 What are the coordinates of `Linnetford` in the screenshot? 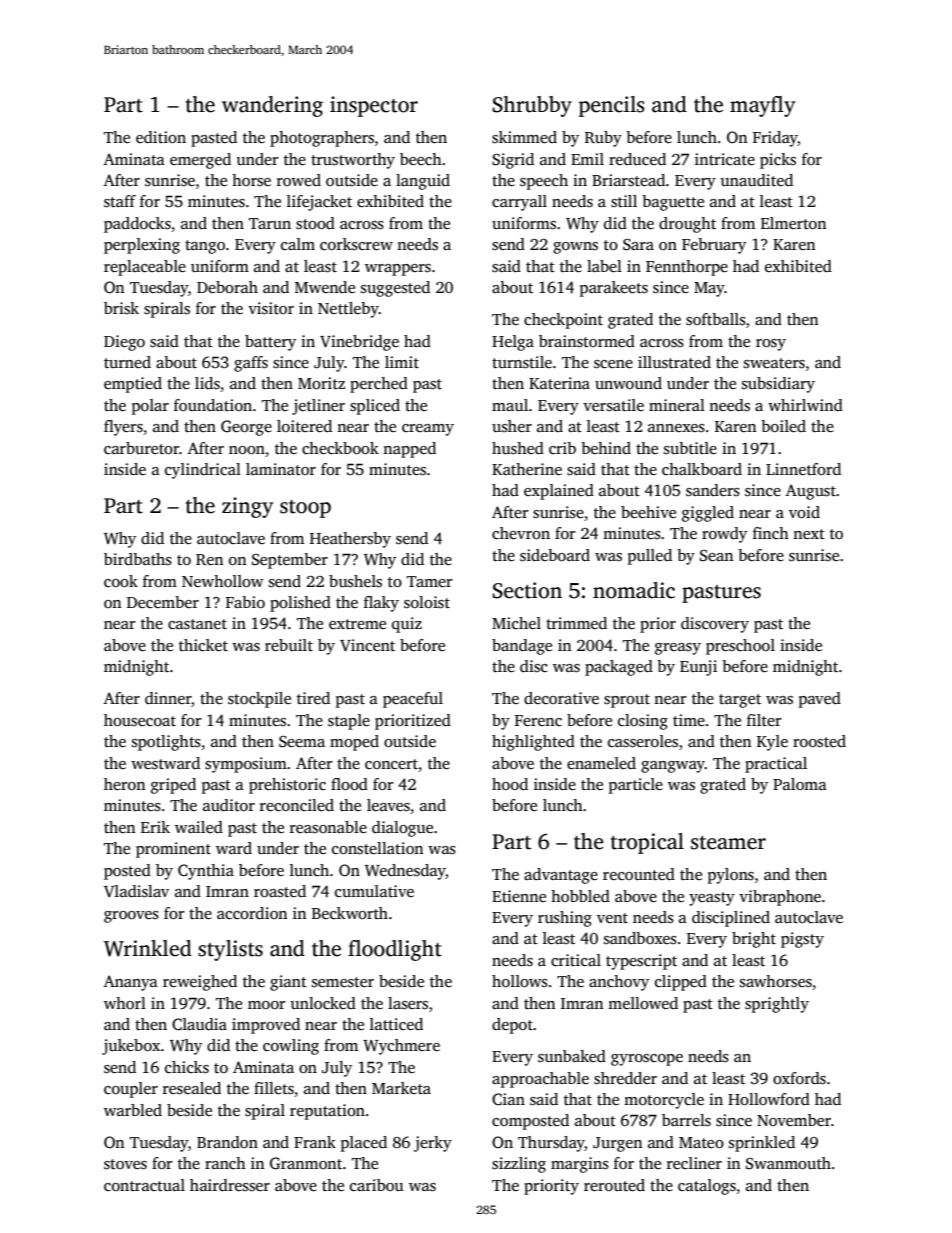 It's located at (803, 469).
